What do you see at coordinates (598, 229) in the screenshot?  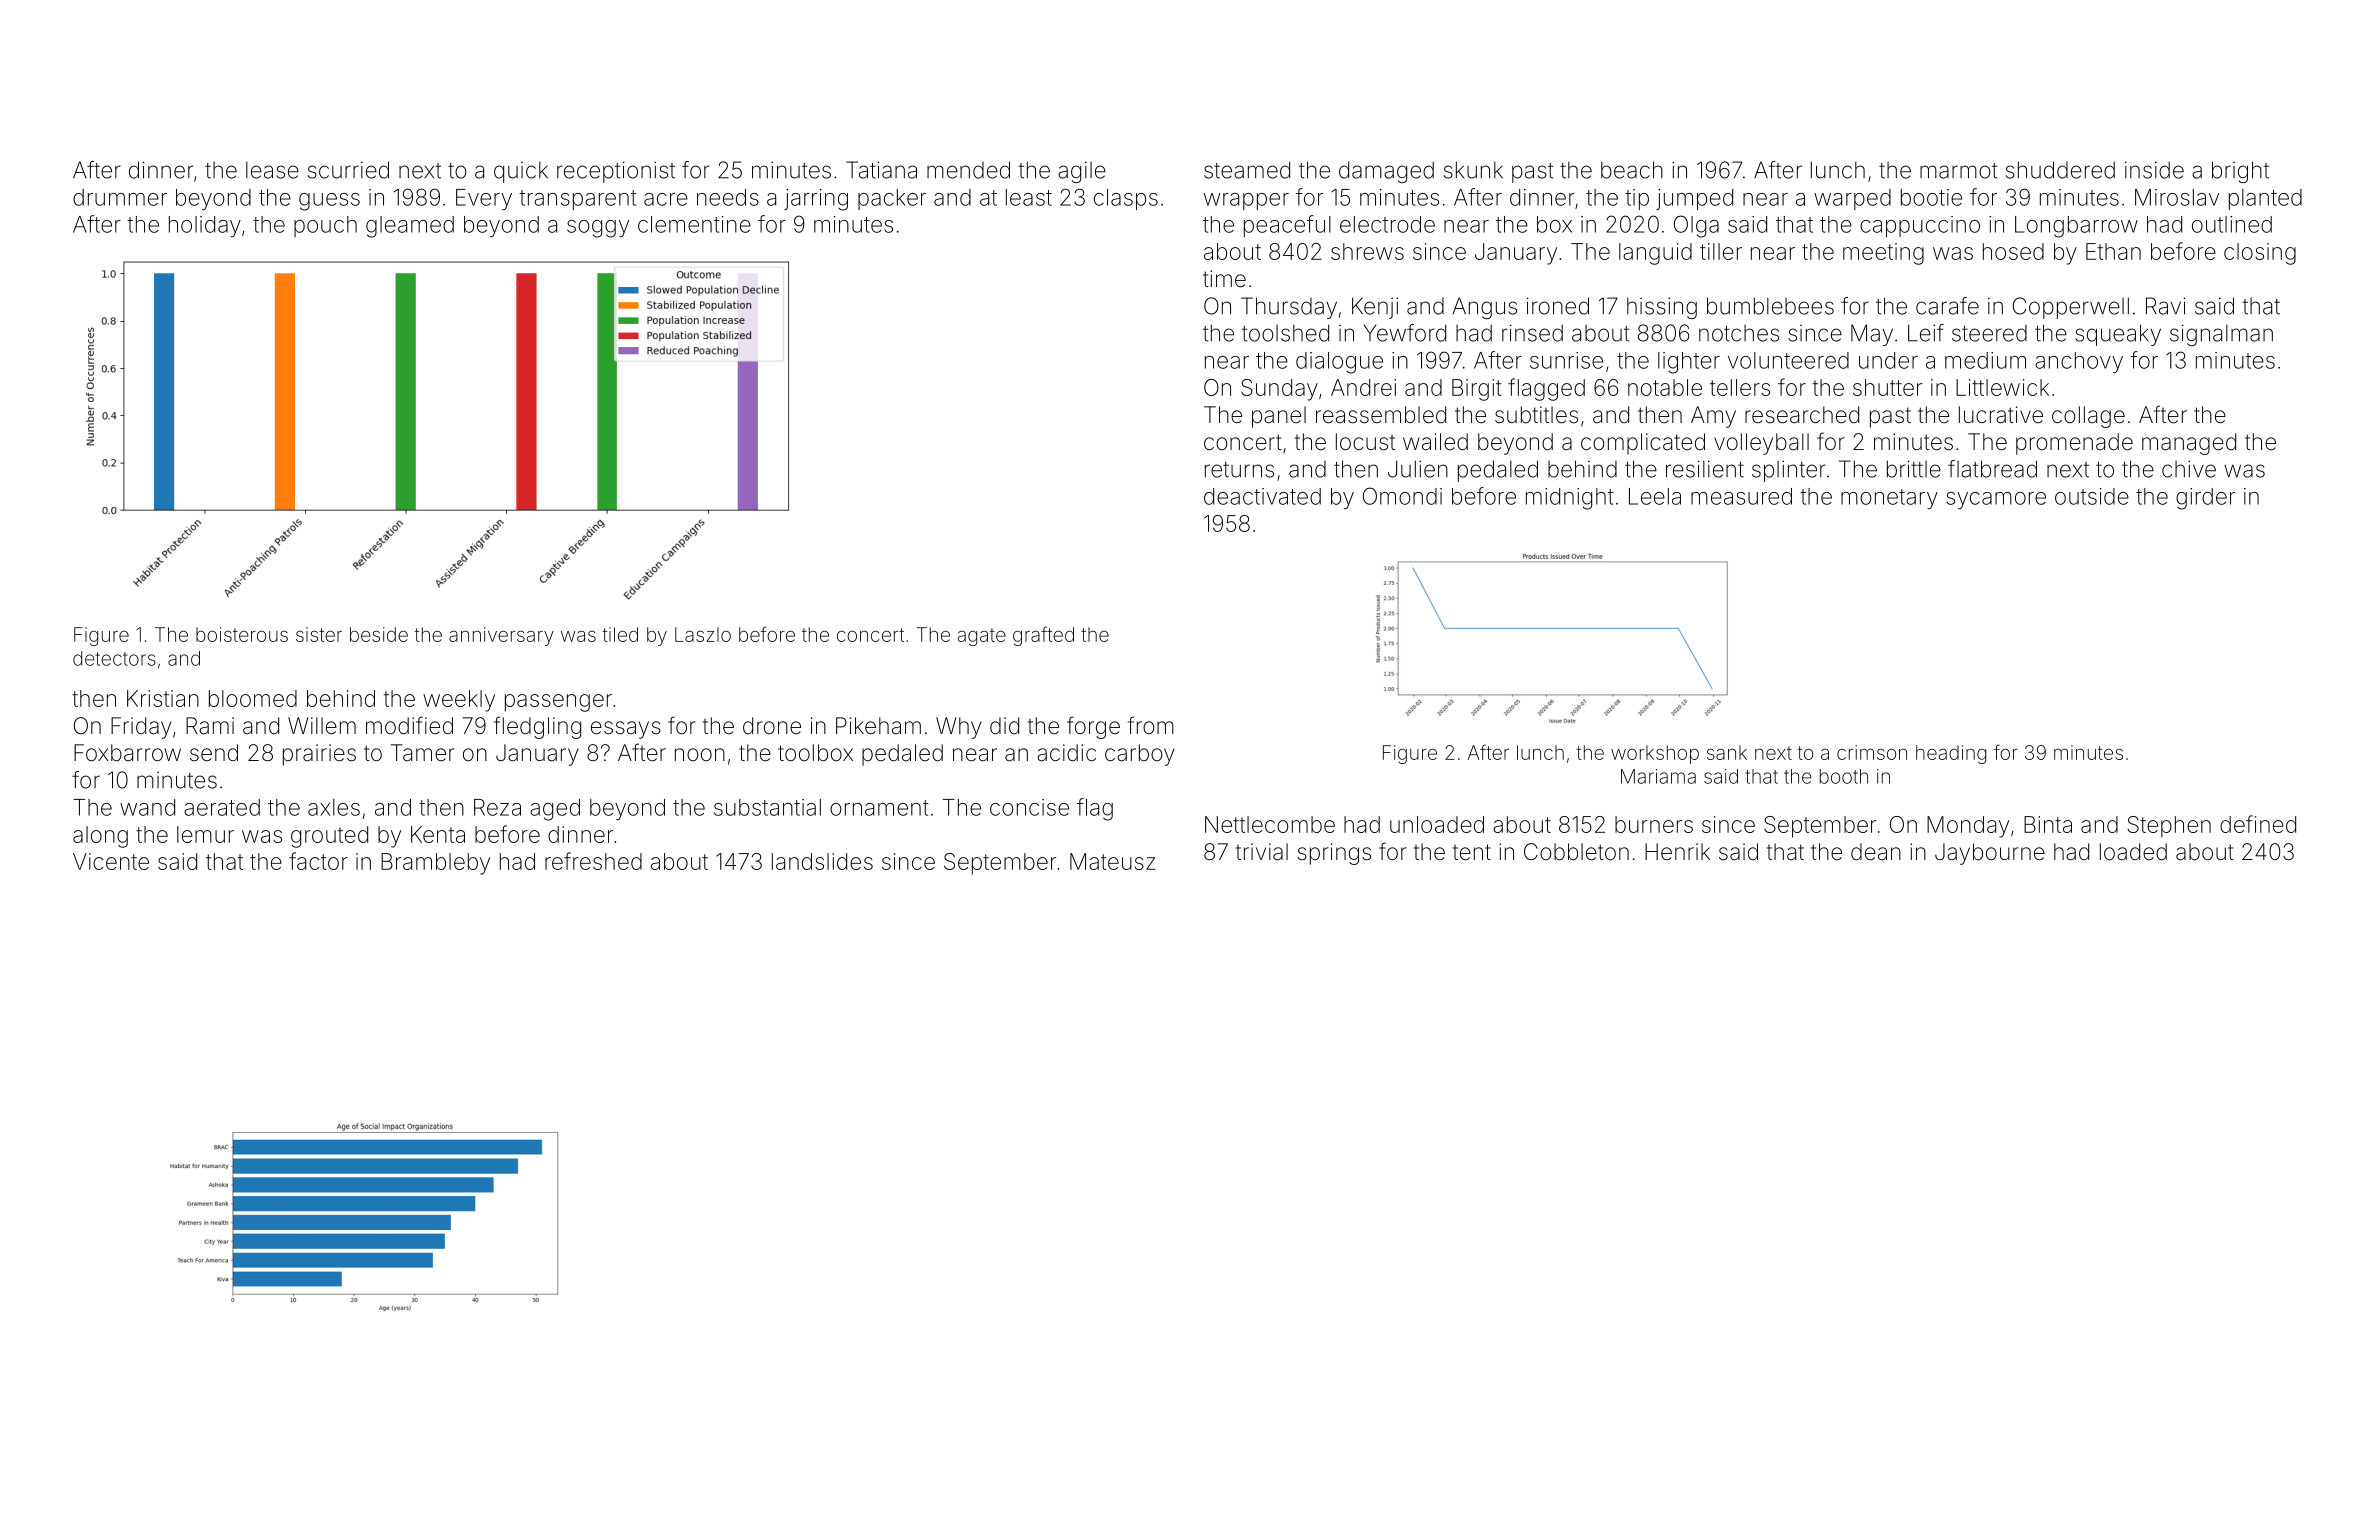 I see `soggy` at bounding box center [598, 229].
